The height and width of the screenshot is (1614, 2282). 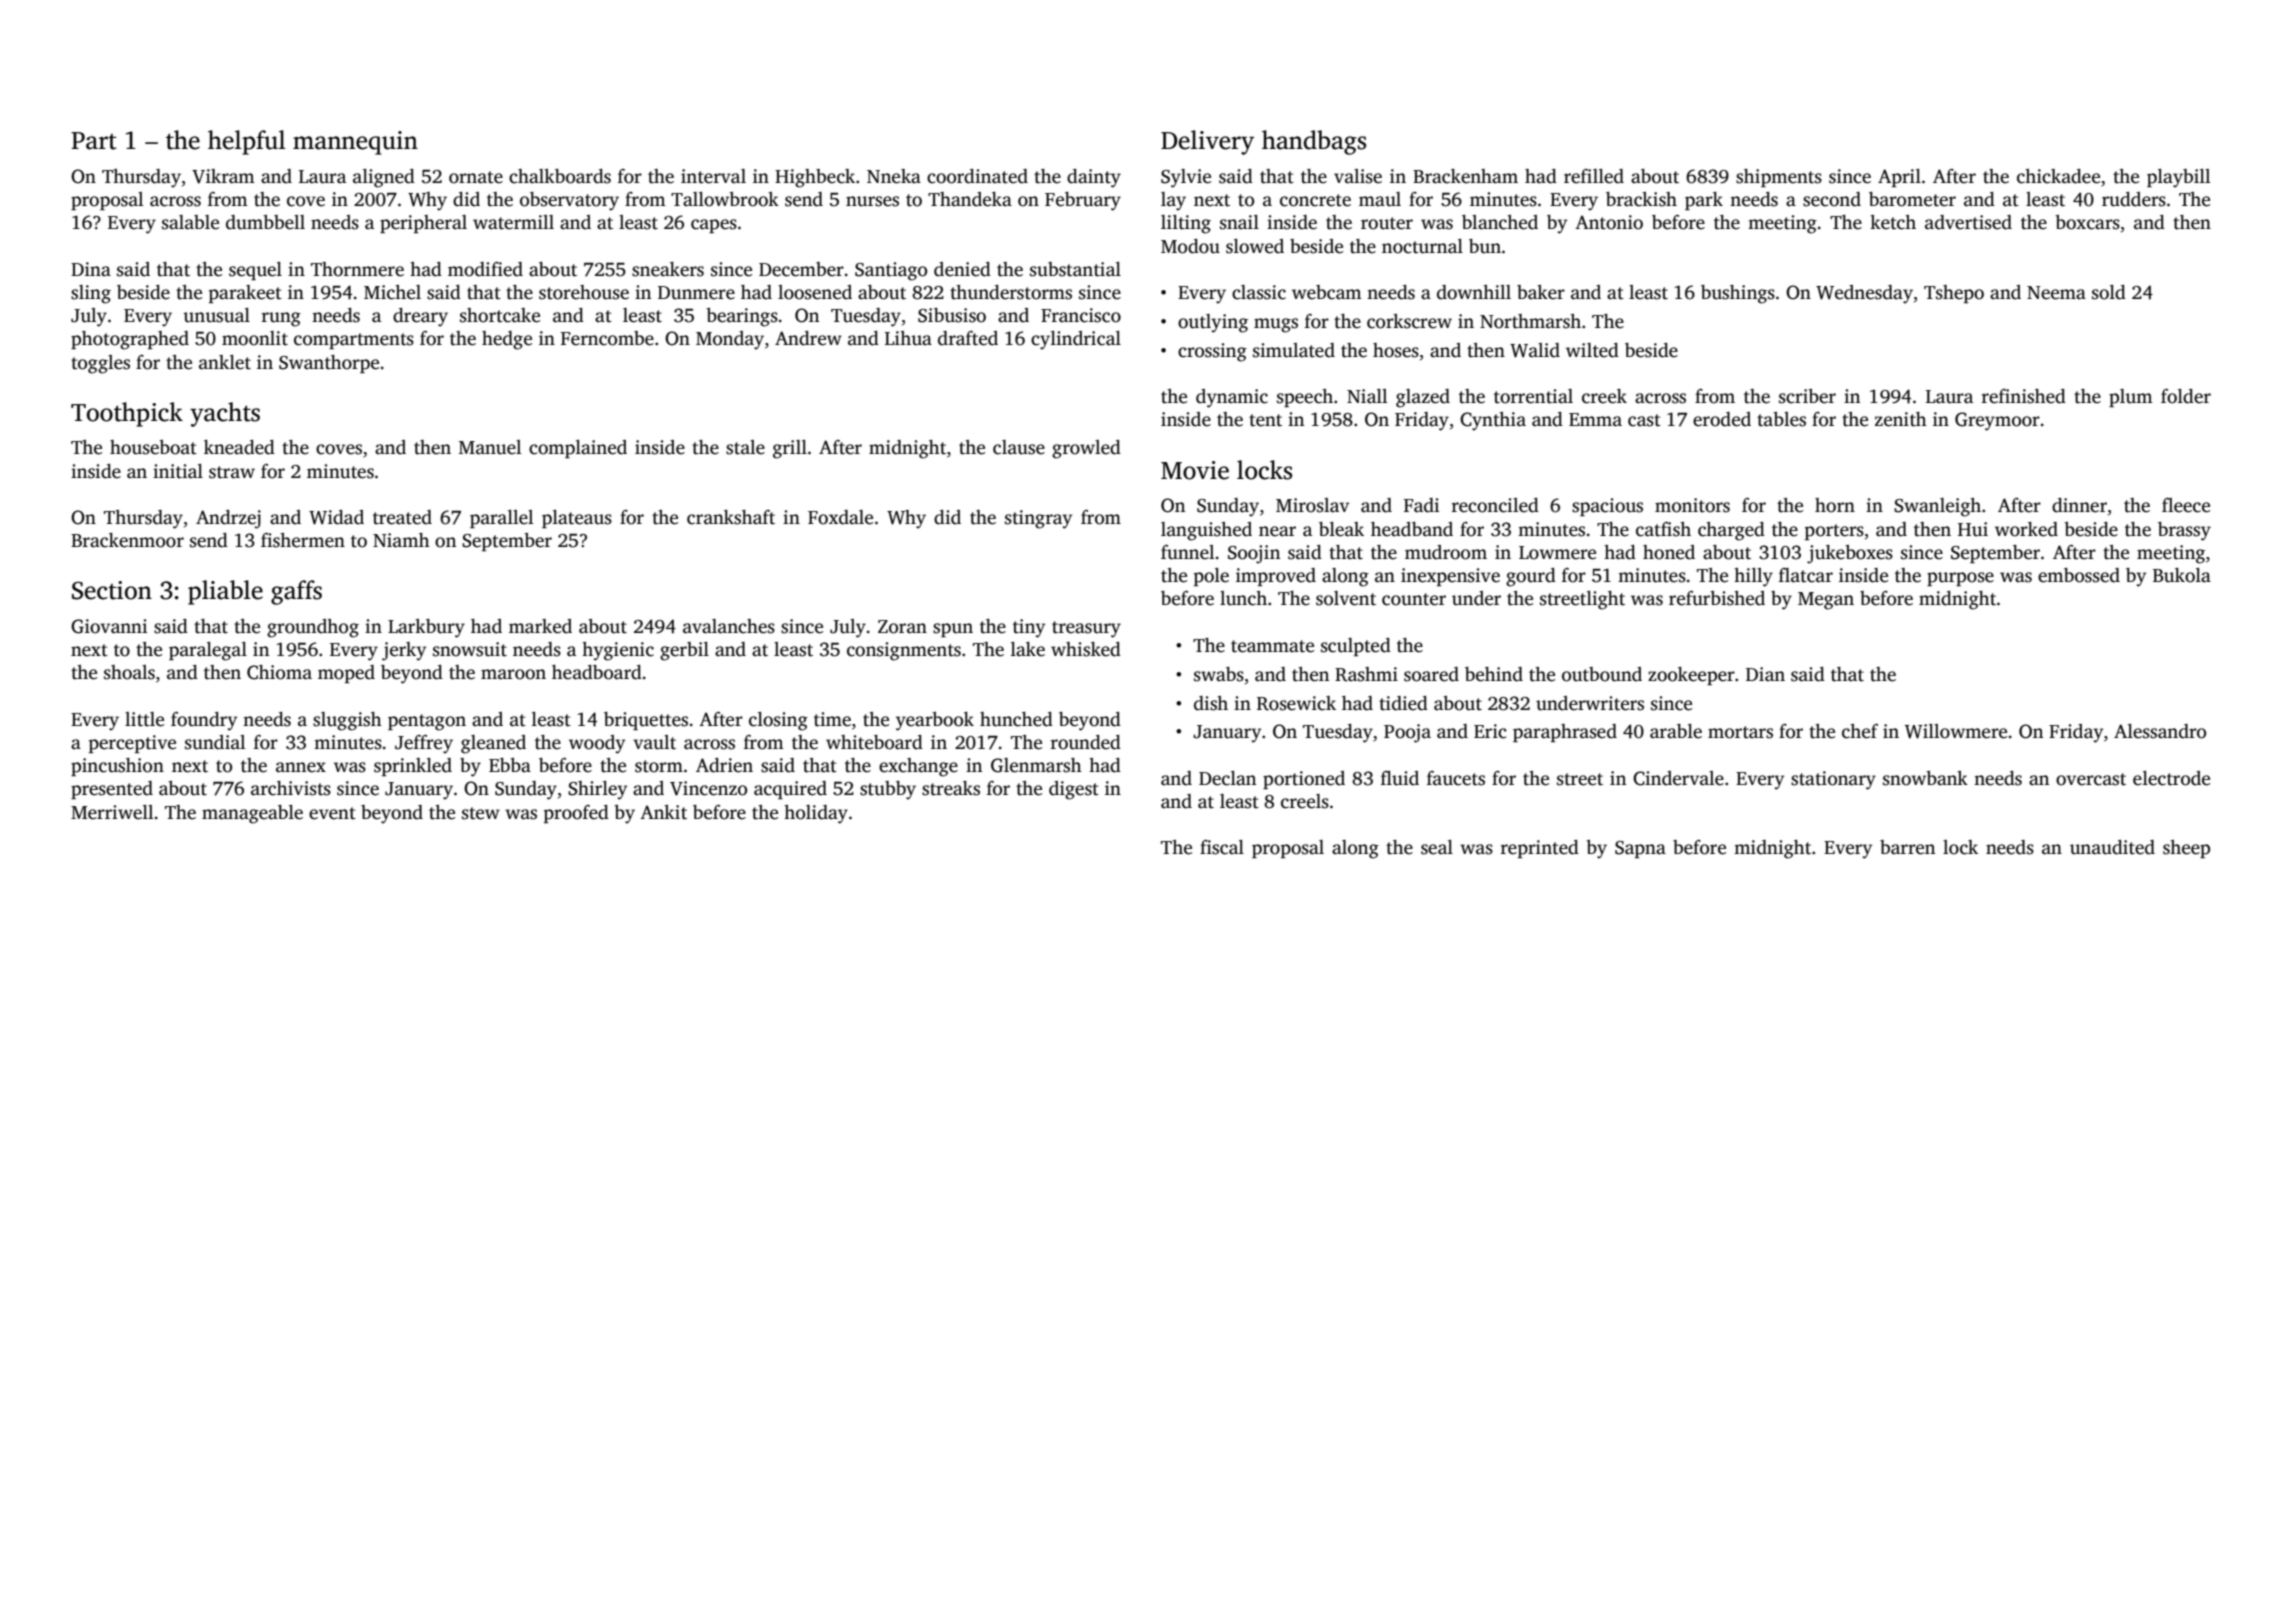 I want to click on teammate, so click(x=1272, y=646).
